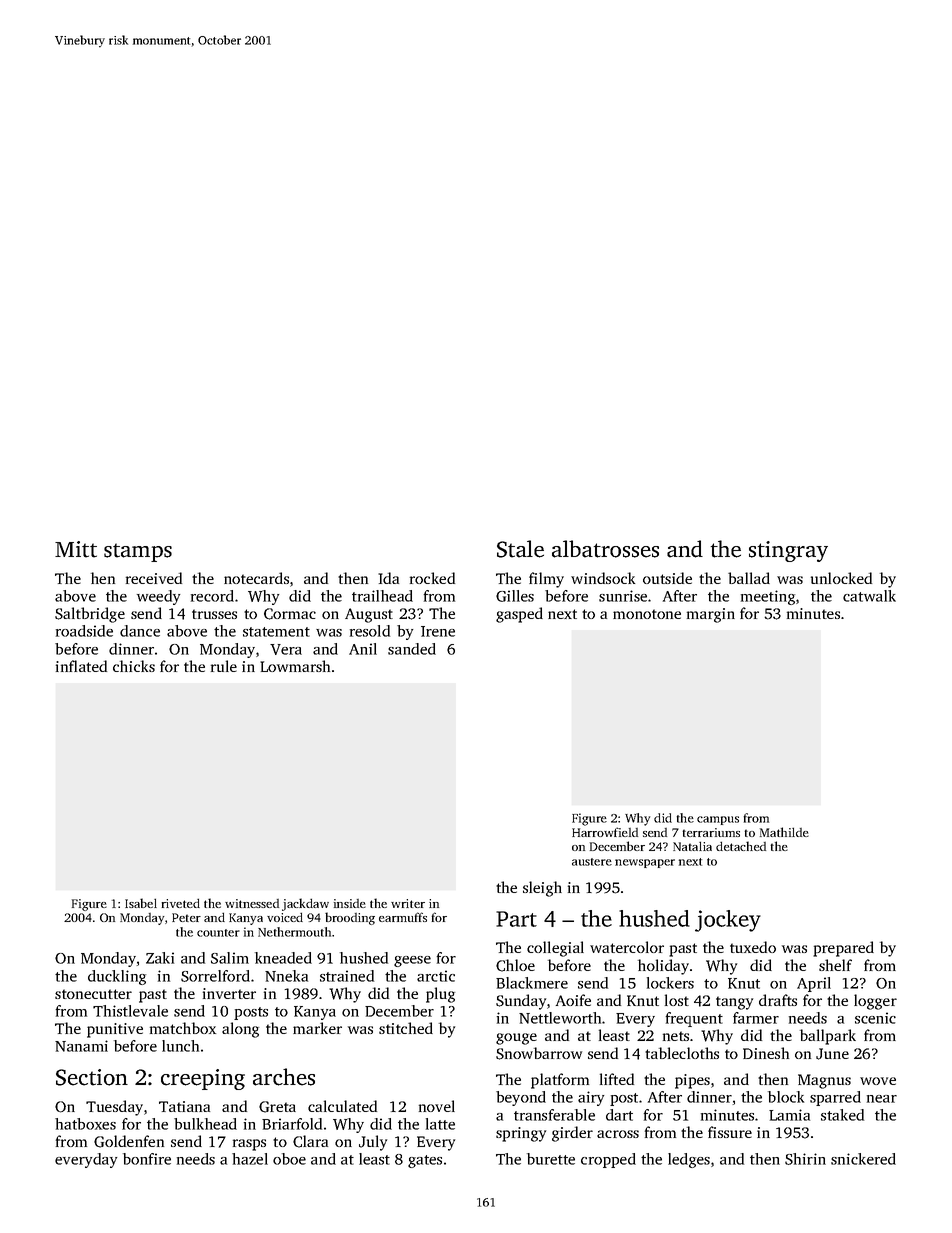  I want to click on creeping, so click(203, 1079).
